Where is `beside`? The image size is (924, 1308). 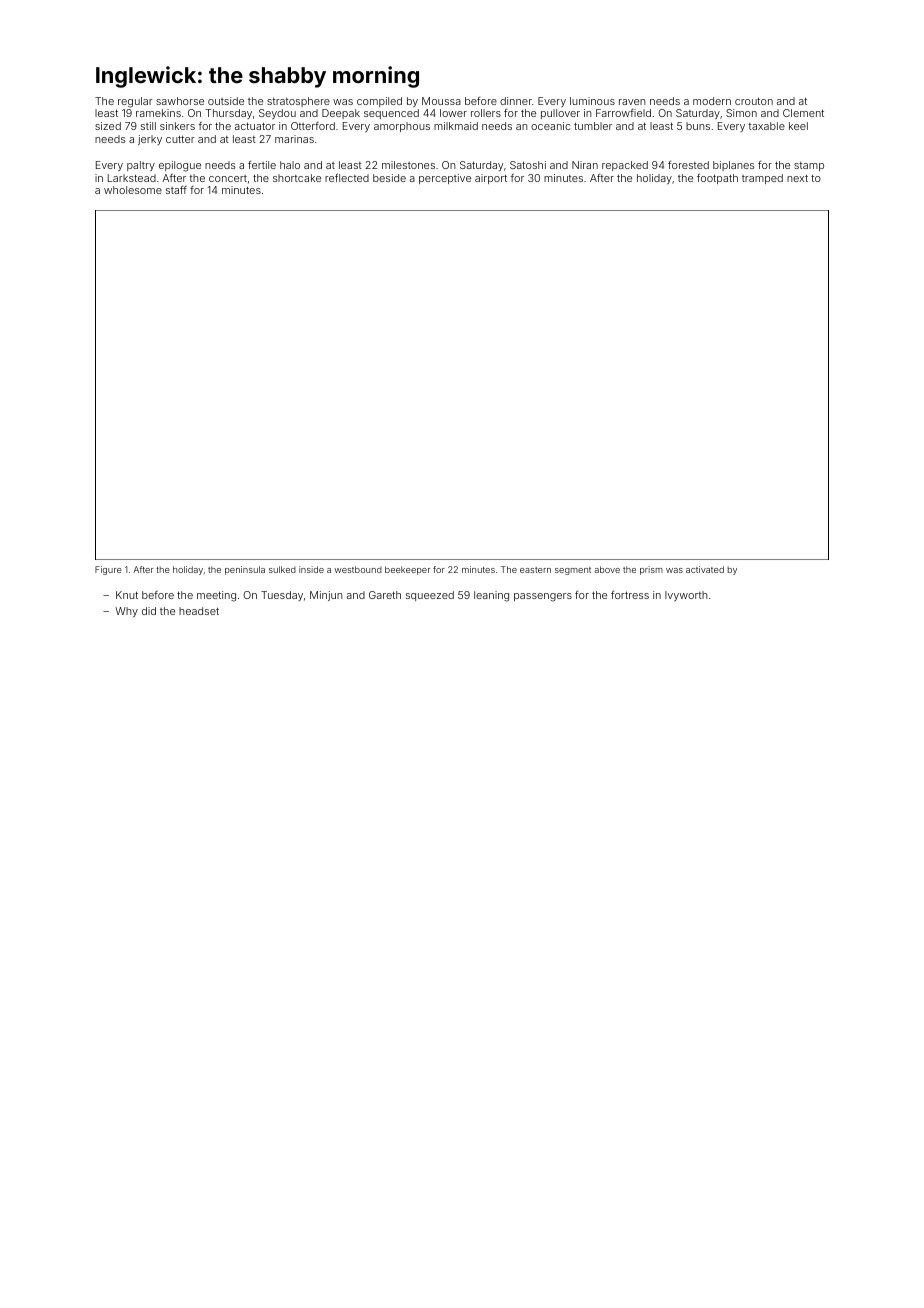 beside is located at coordinates (389, 178).
